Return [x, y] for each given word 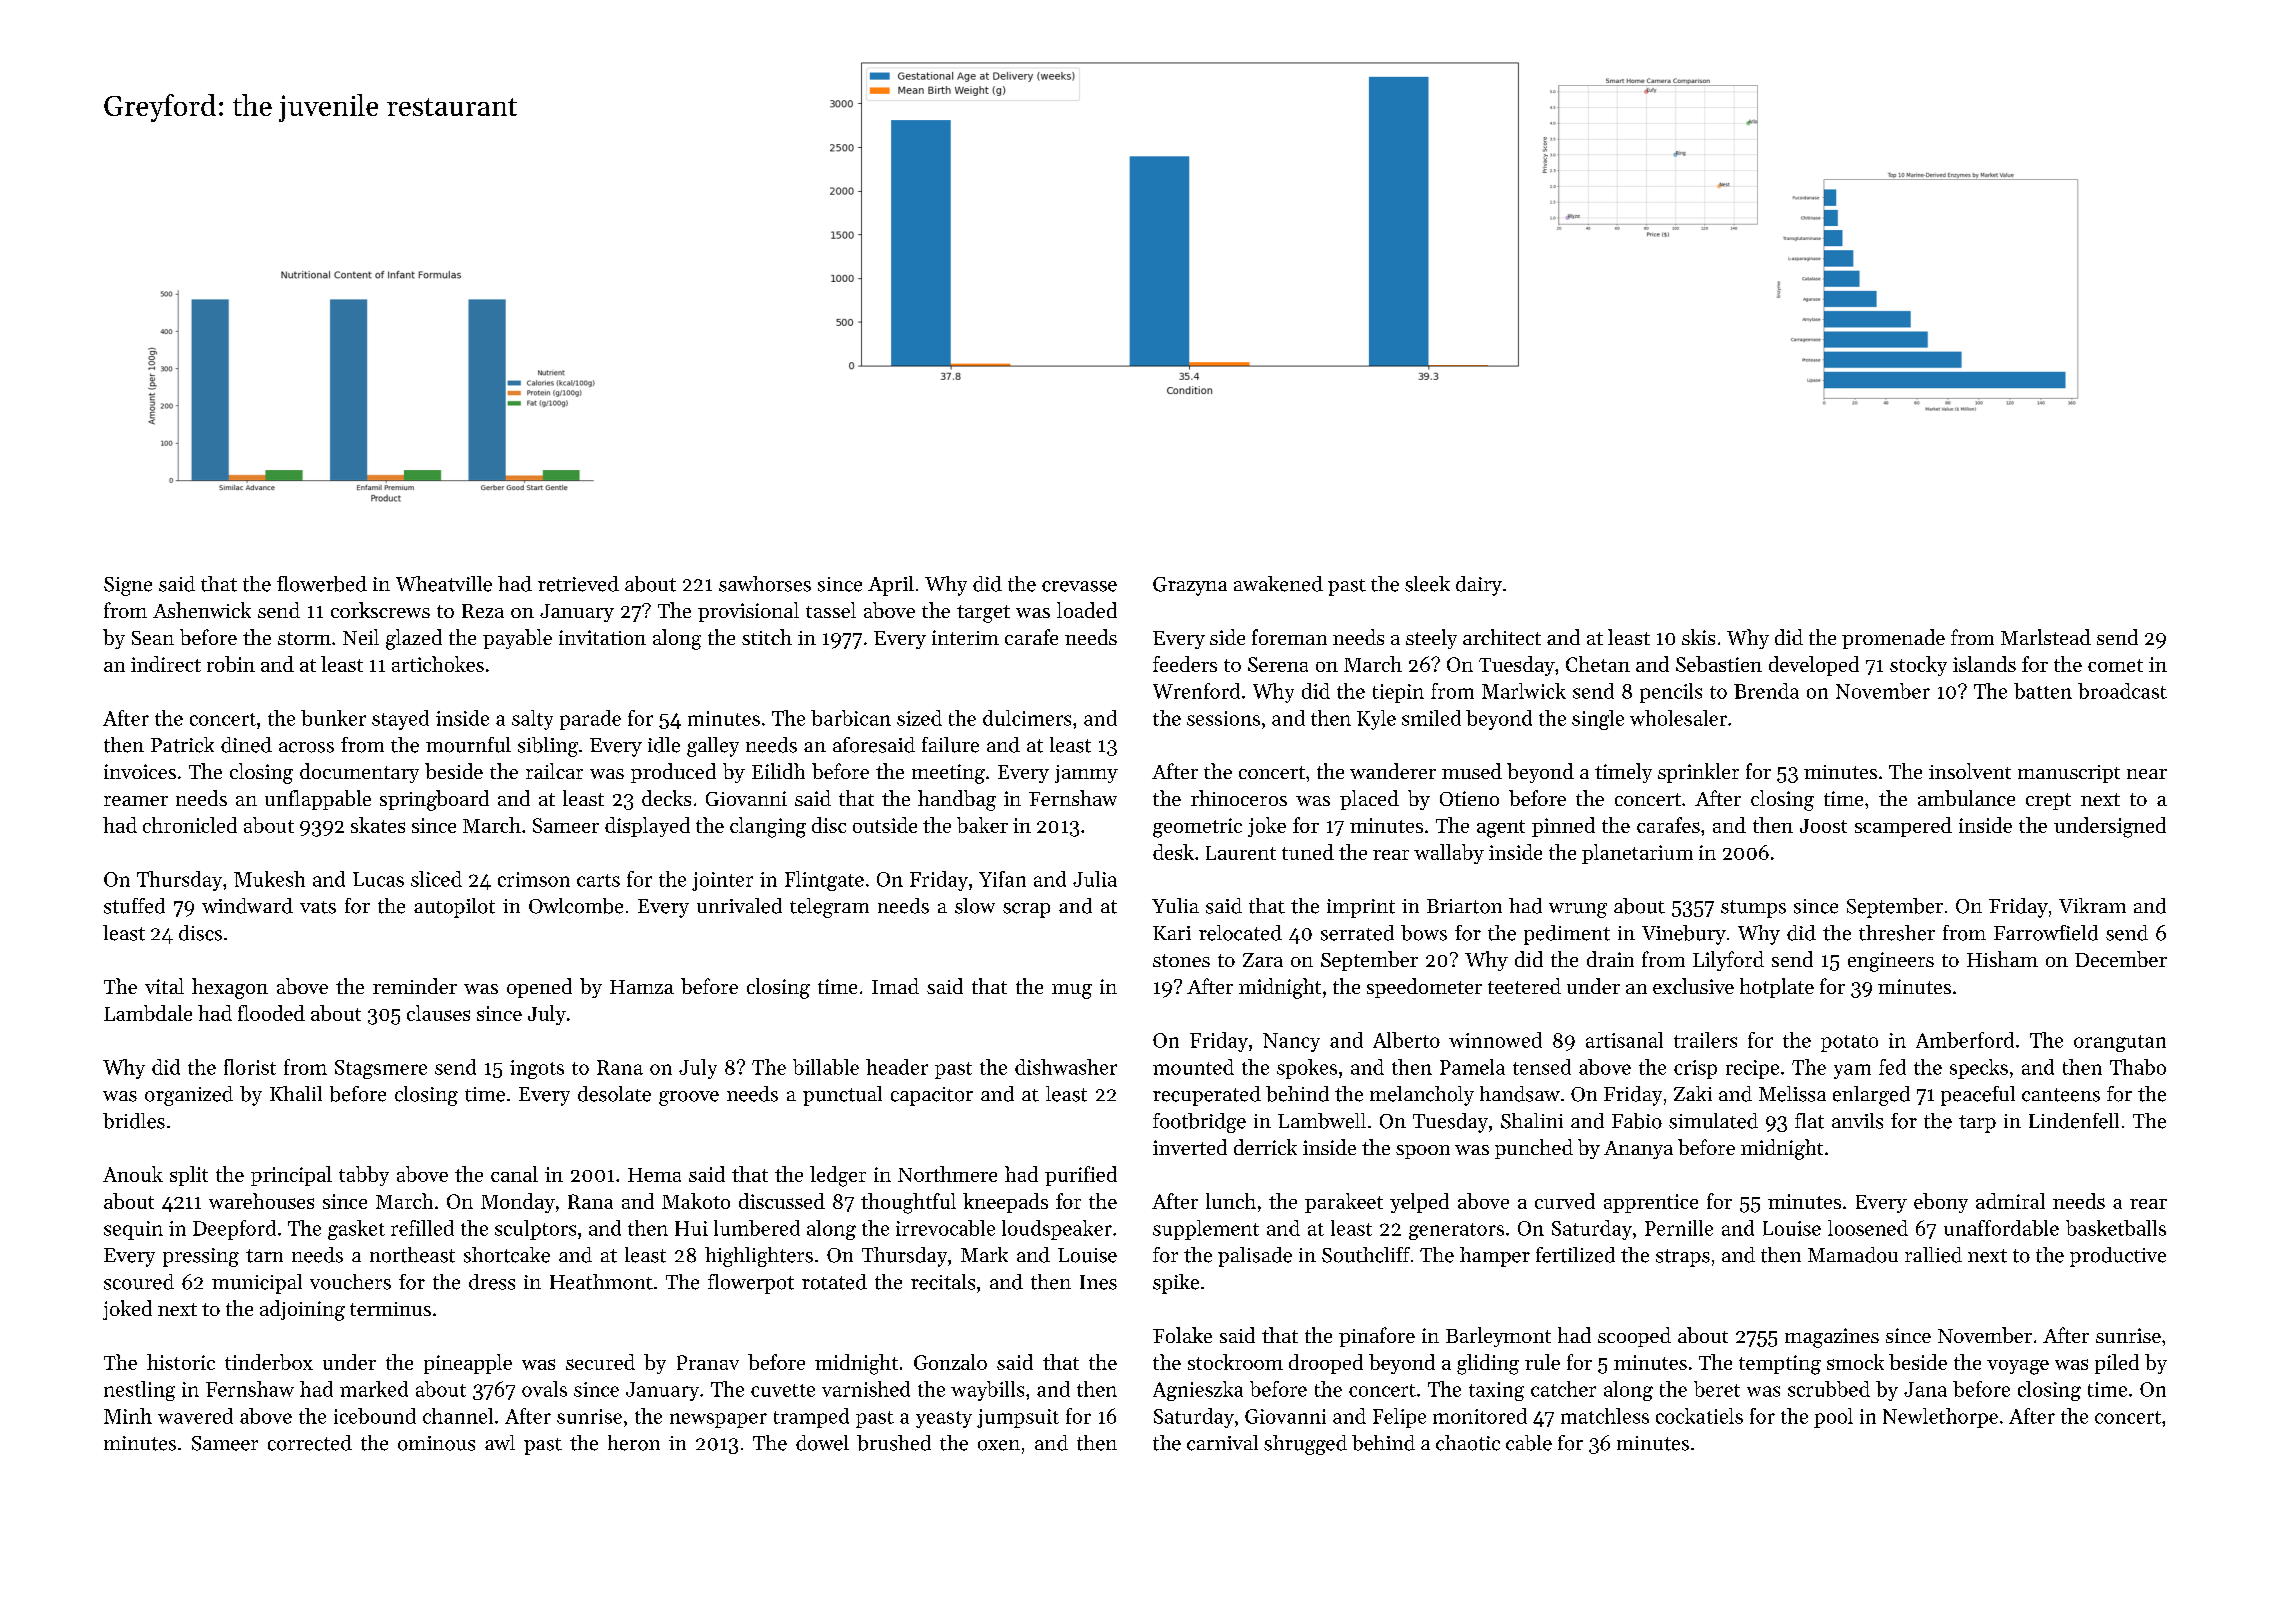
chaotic [1468, 1443]
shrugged [1305, 1445]
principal [291, 1176]
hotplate [1777, 988]
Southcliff [1366, 1255]
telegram [829, 908]
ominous [436, 1443]
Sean [153, 638]
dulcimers [1027, 718]
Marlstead [2046, 637]
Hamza [642, 987]
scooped [1634, 1337]
